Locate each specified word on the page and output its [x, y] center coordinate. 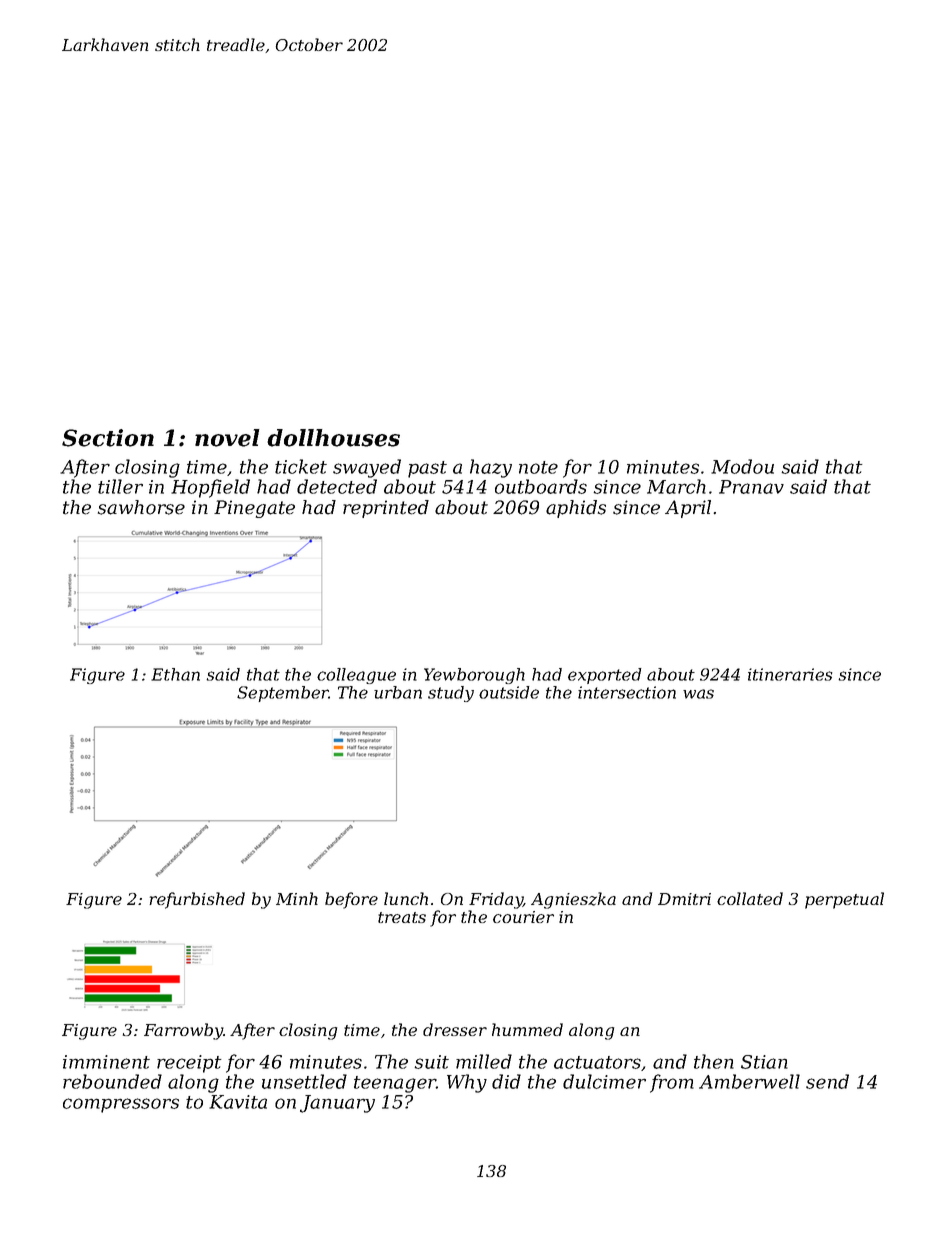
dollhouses [333, 438]
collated [750, 898]
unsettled [304, 1081]
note [538, 467]
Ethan [175, 674]
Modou [742, 466]
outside [509, 692]
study [451, 694]
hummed [527, 1029]
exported [605, 676]
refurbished [197, 900]
